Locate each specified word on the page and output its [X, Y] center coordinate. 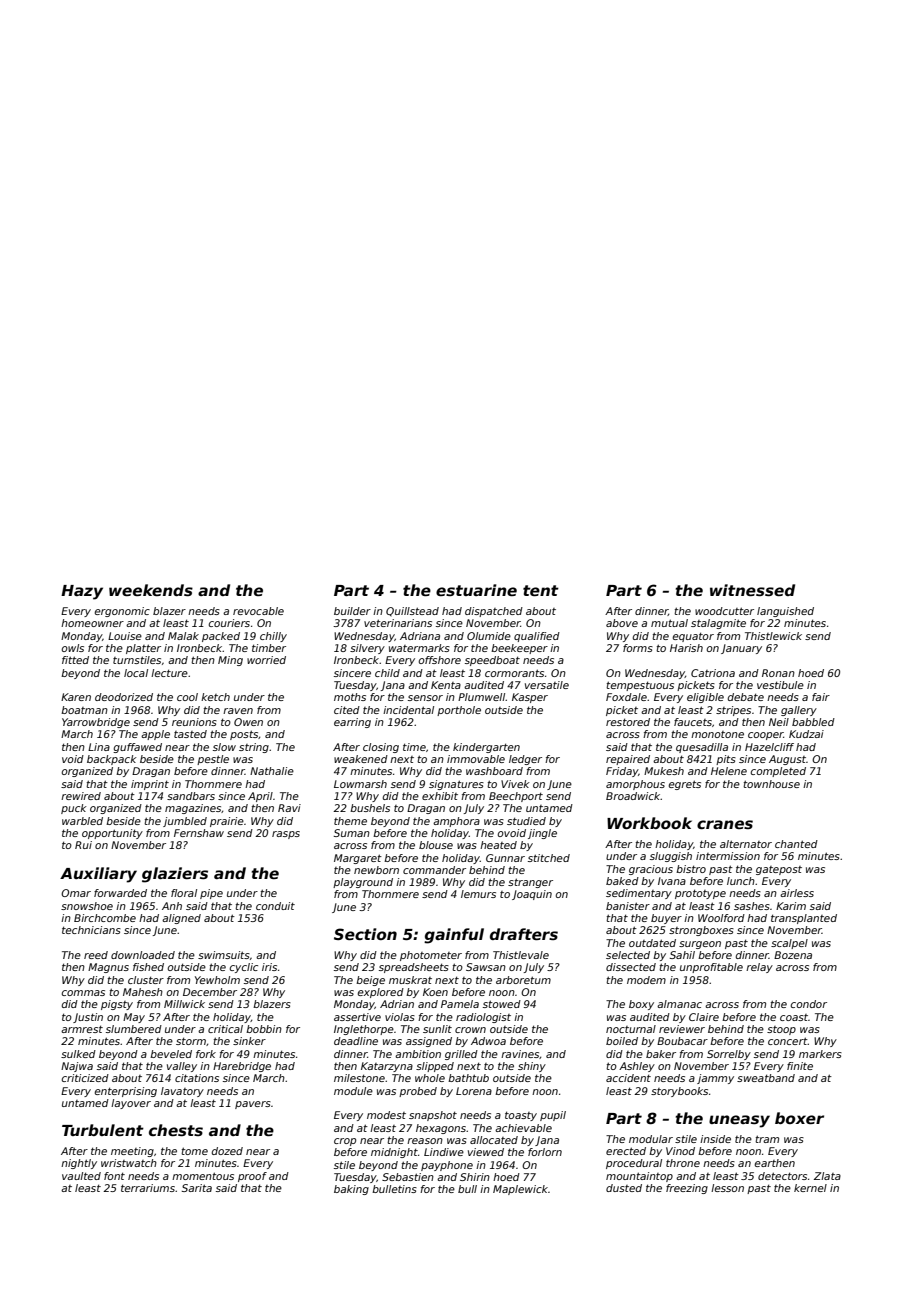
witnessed [752, 590]
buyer [666, 919]
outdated [652, 943]
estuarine [476, 590]
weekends [151, 590]
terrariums [148, 1188]
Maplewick [520, 1190]
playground [363, 883]
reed [96, 955]
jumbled [185, 822]
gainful [454, 936]
